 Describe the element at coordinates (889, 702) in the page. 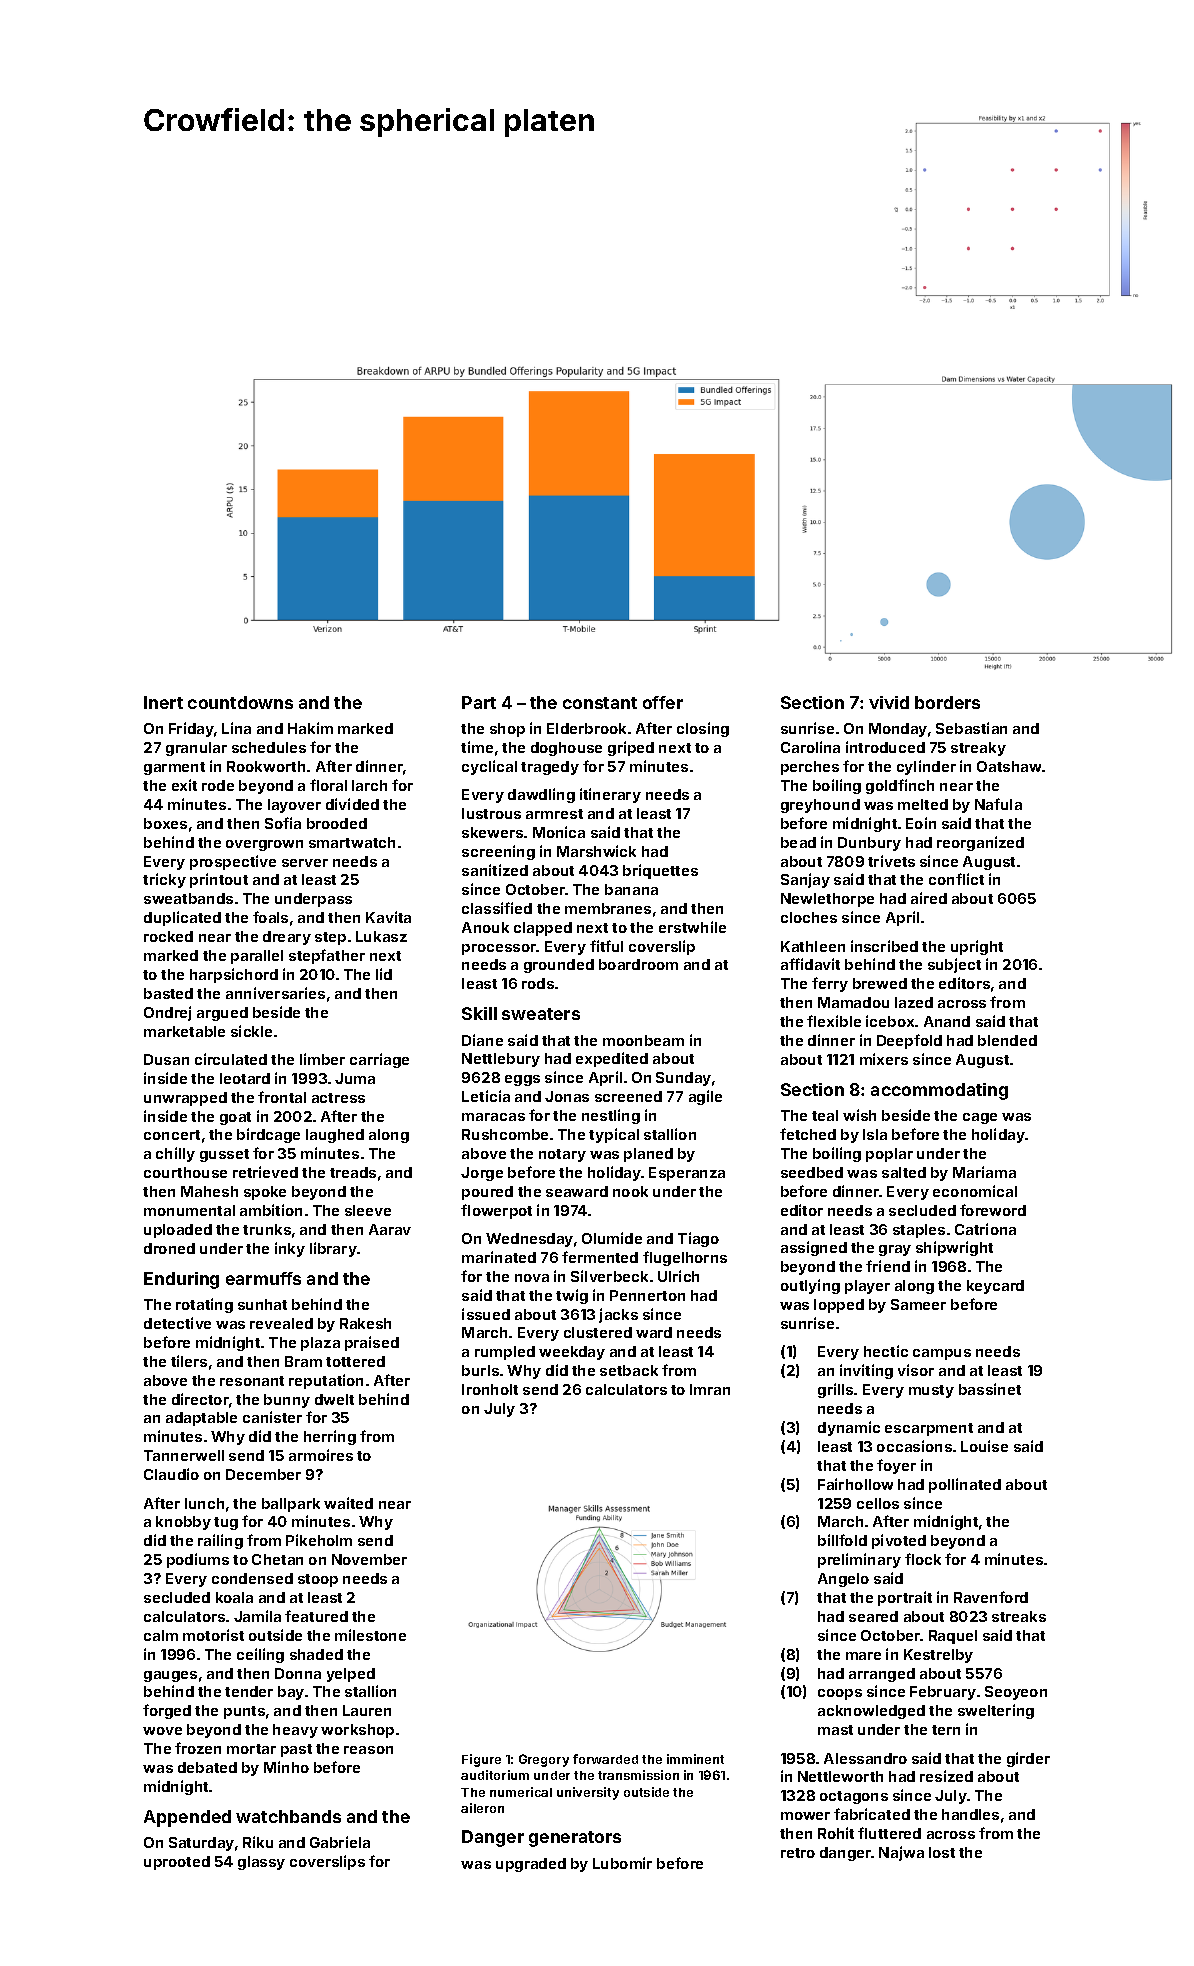

I see `vivid` at that location.
